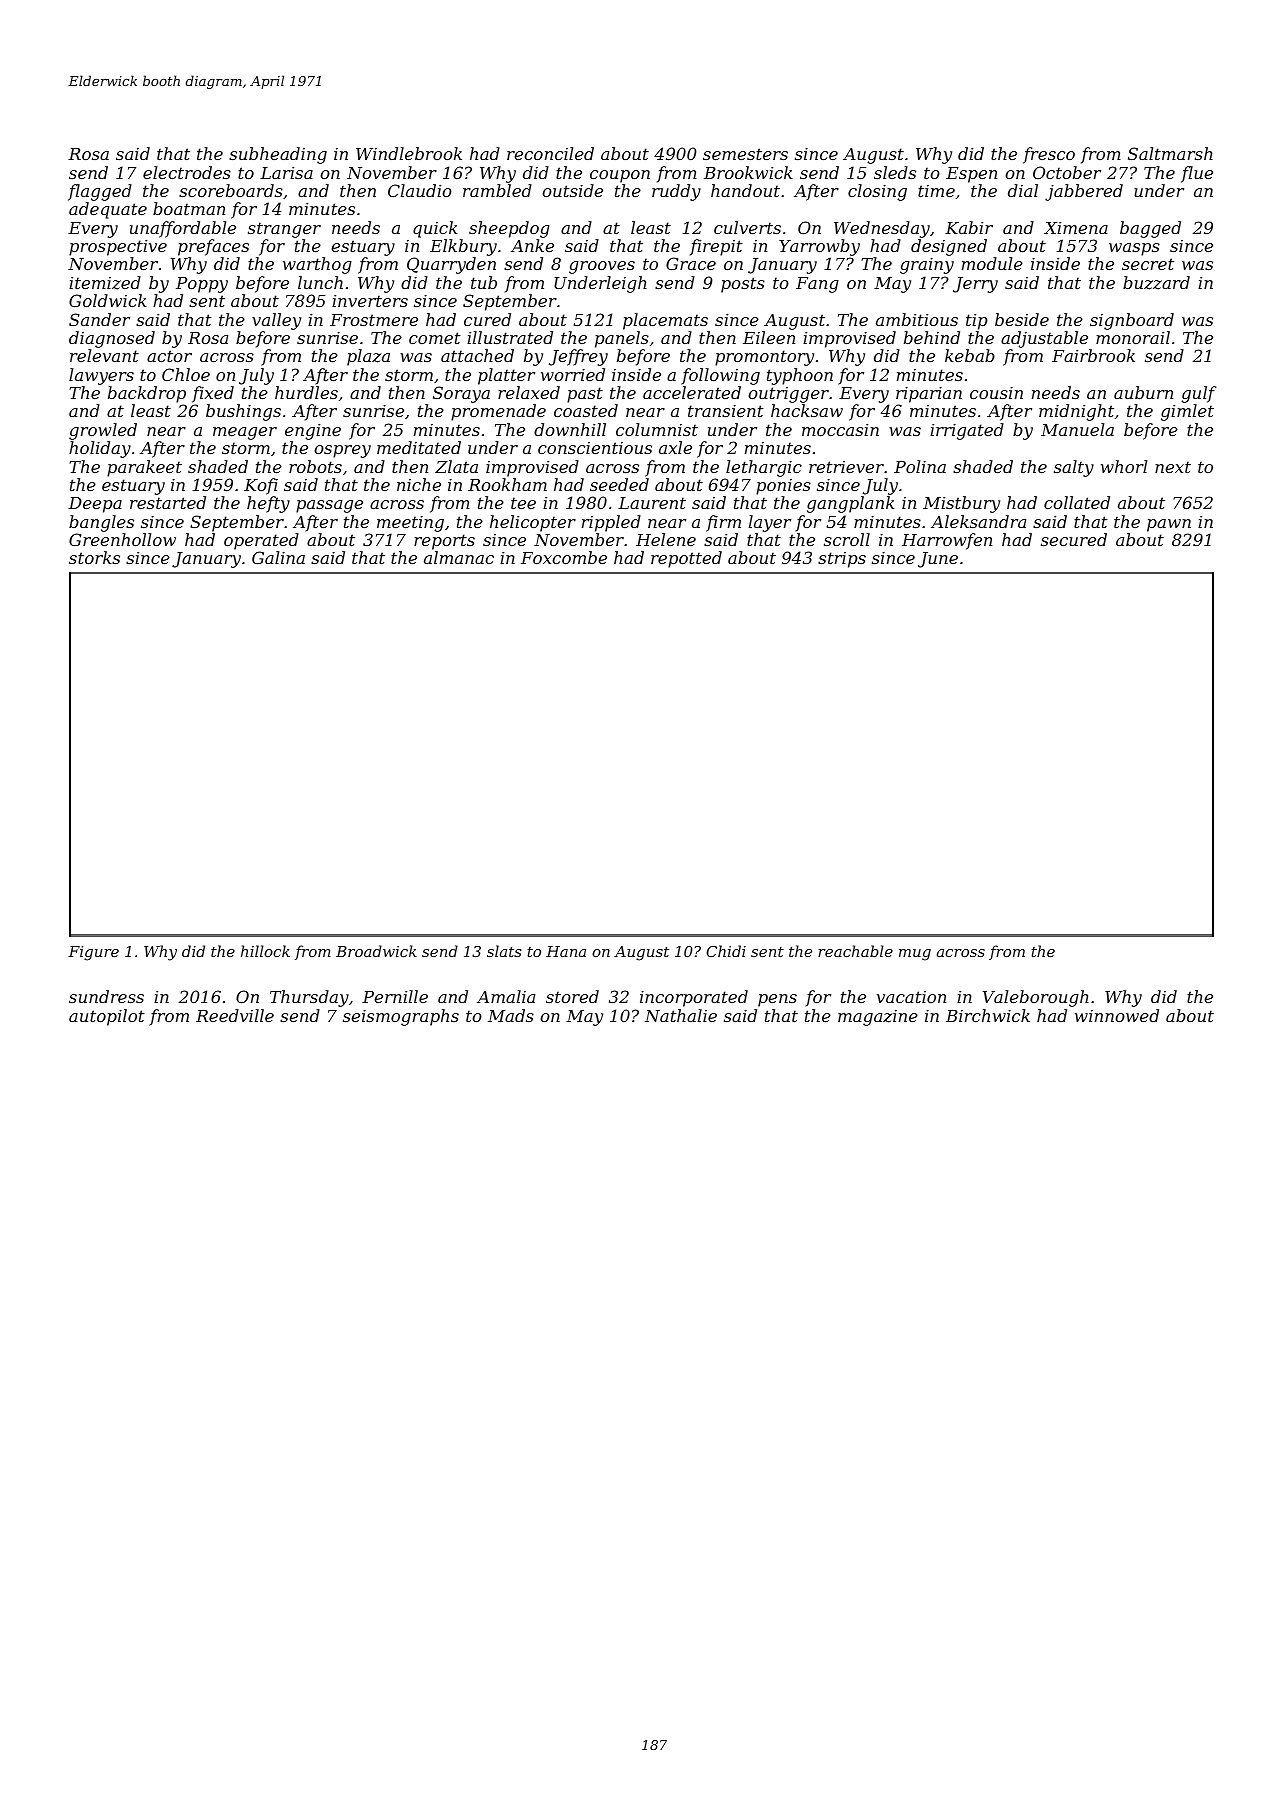 This document has height=1815, width=1283. Describe the element at coordinates (1117, 1015) in the document. I see `winnowed` at that location.
